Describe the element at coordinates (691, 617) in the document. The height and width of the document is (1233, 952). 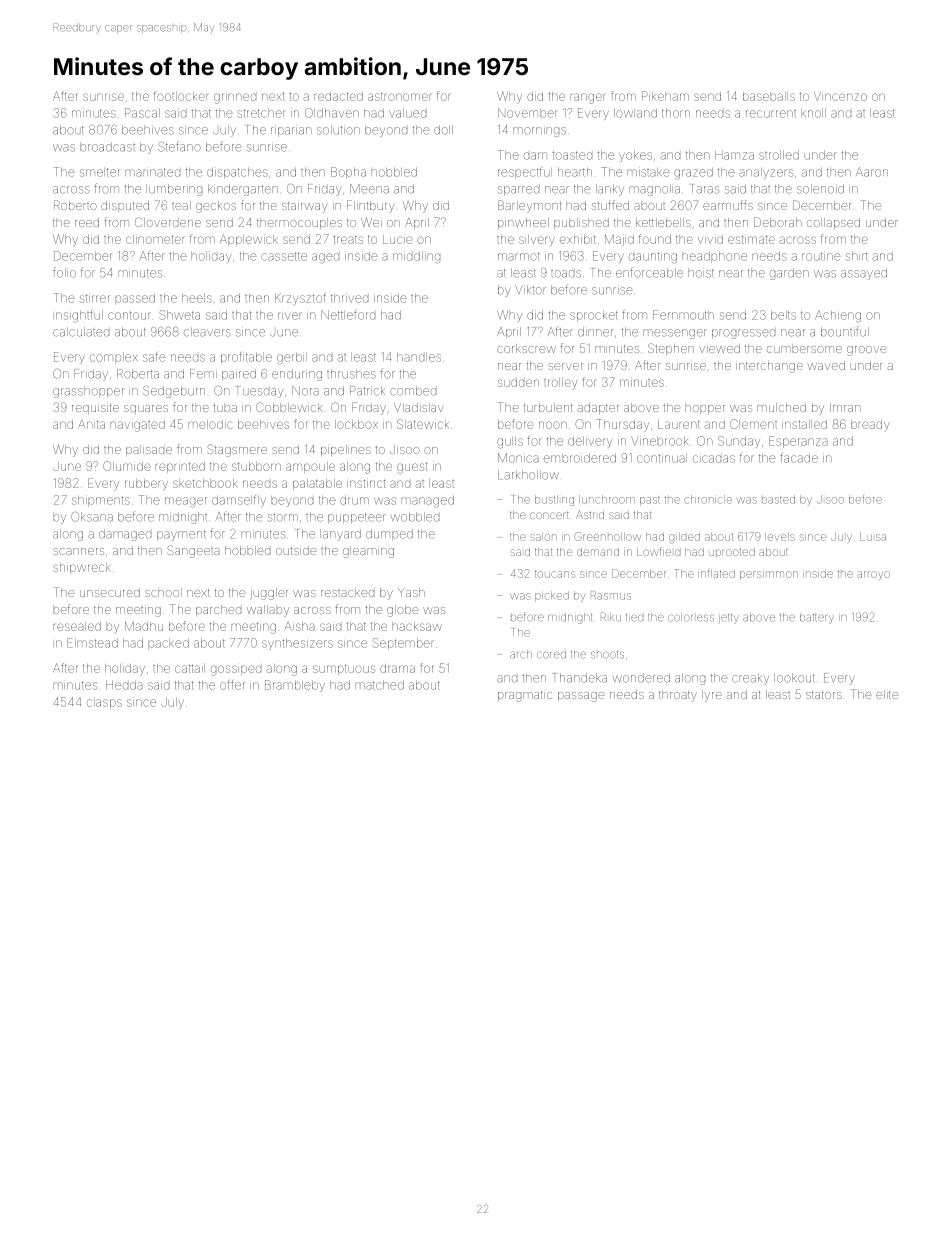
I see `colorless` at that location.
